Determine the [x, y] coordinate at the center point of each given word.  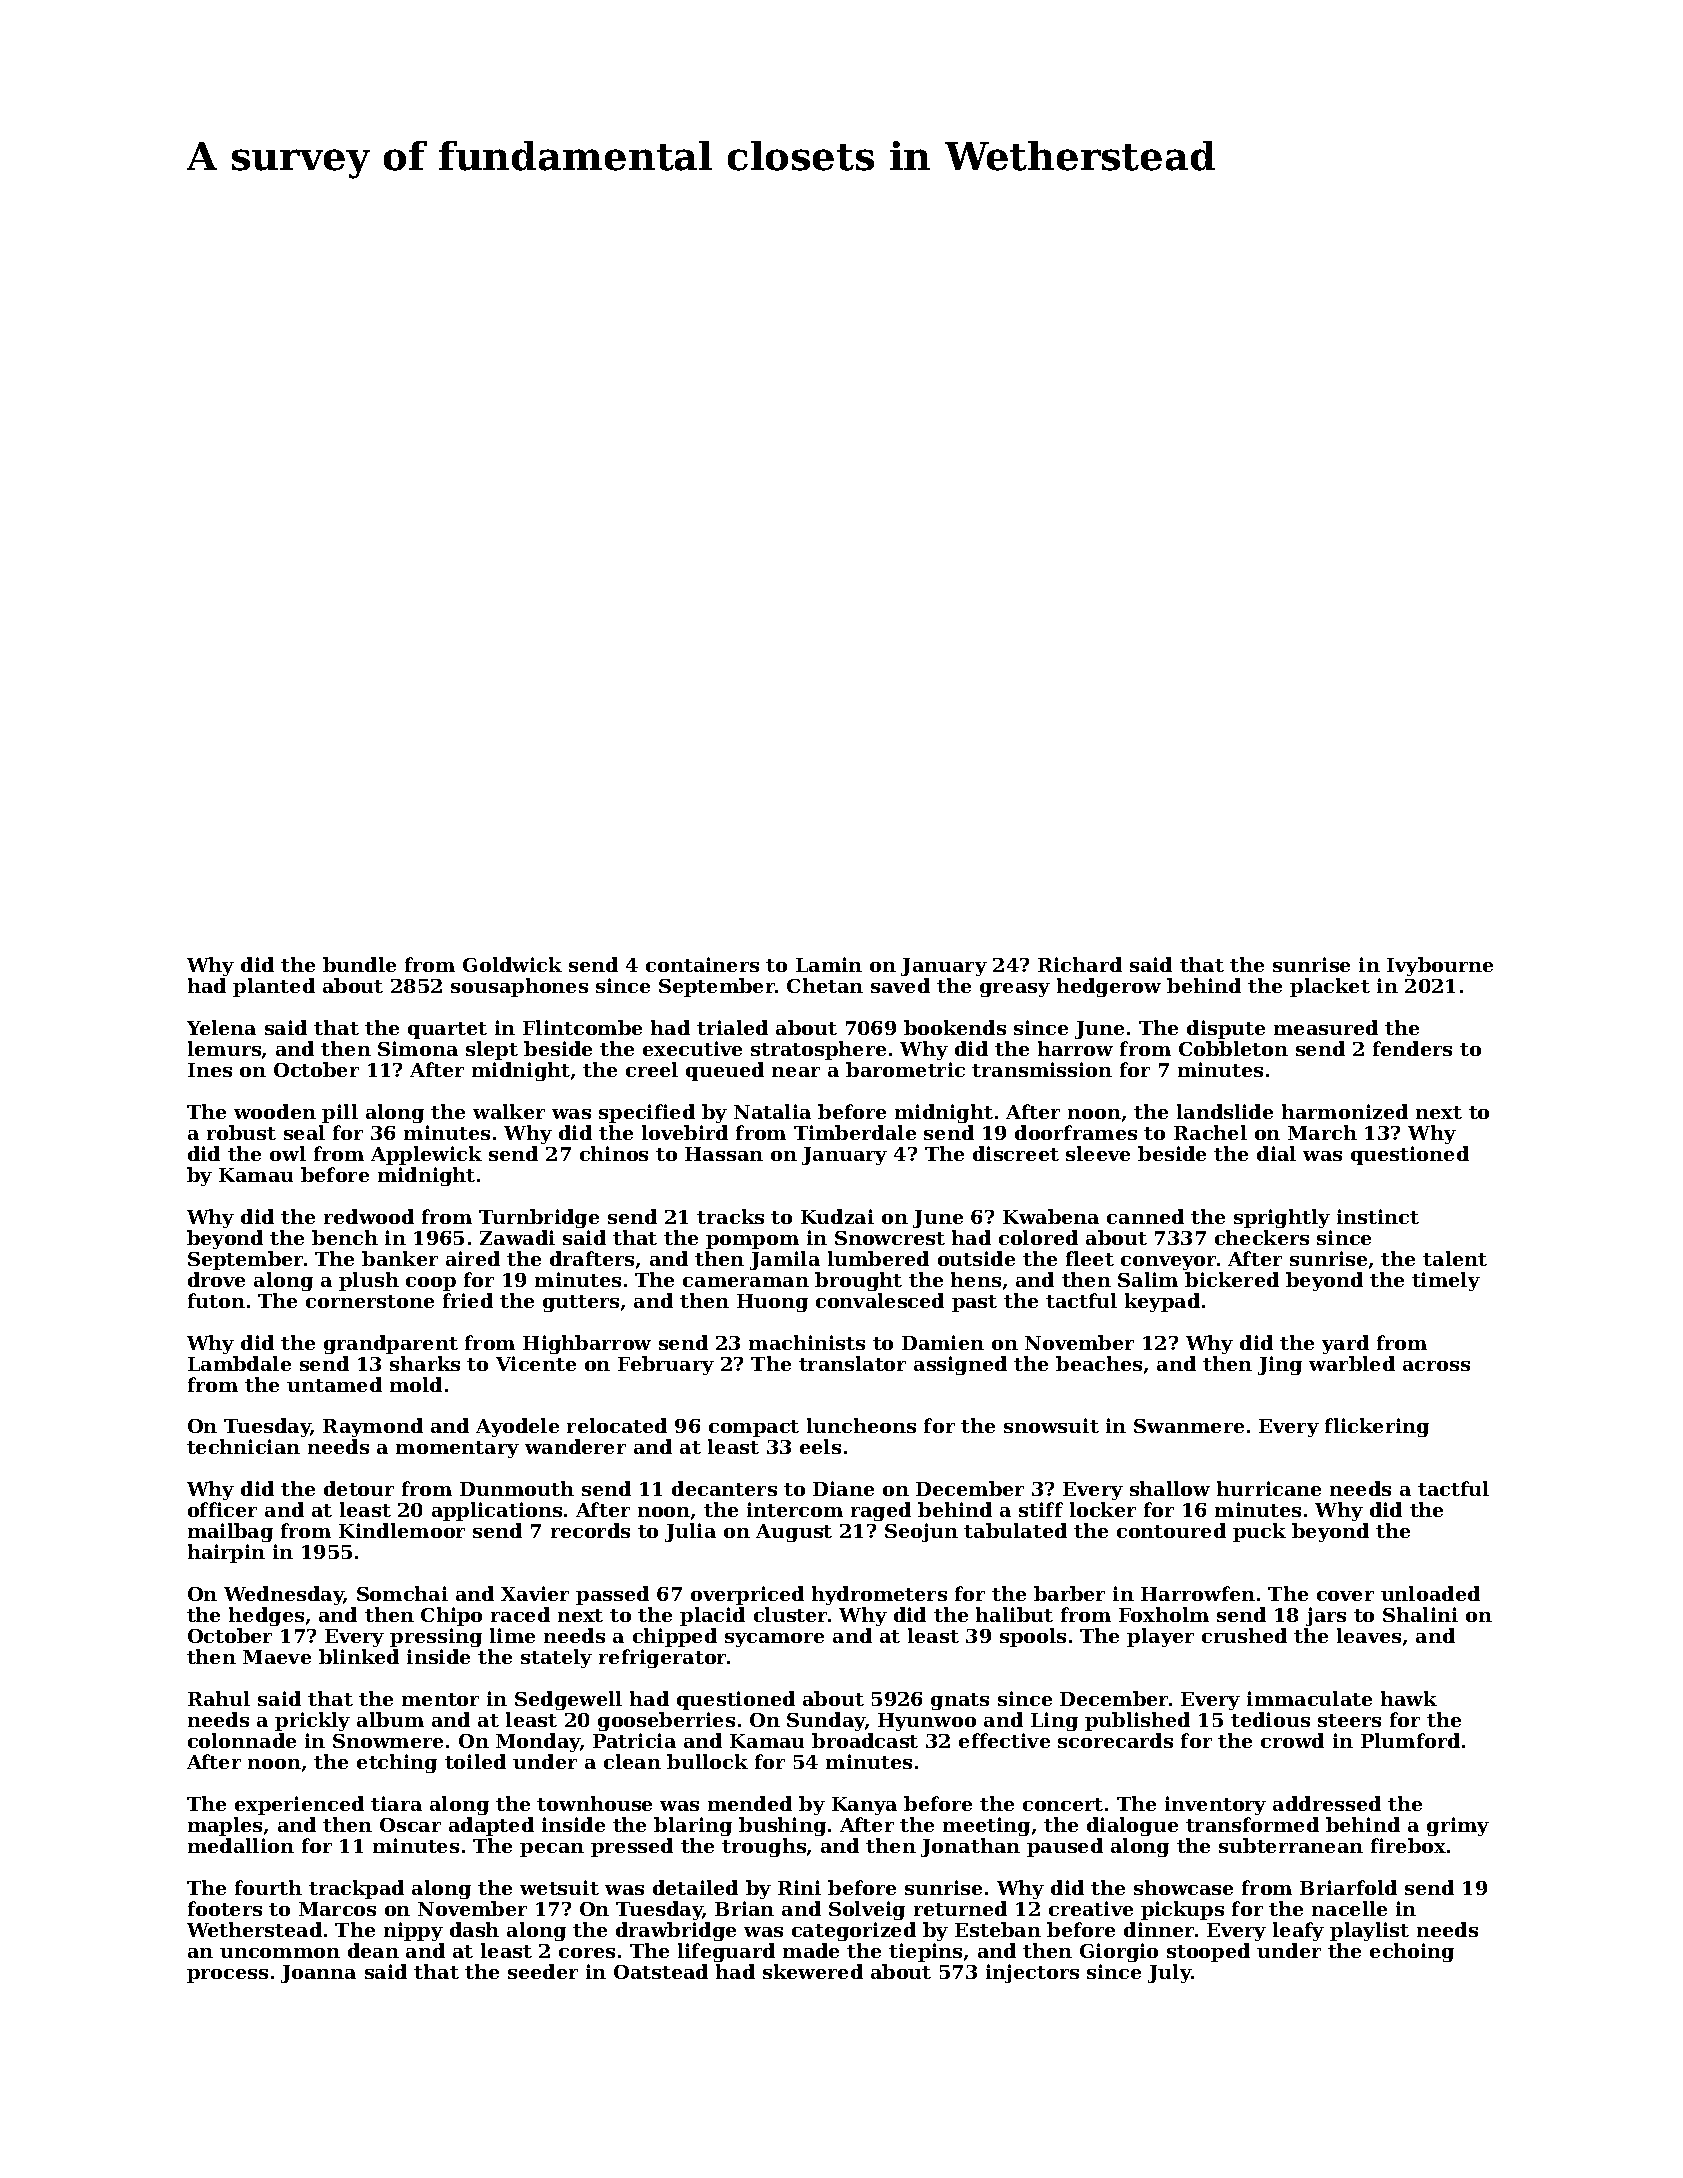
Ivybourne [1440, 966]
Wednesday [284, 1595]
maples [225, 1826]
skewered [813, 1971]
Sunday [826, 1721]
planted [274, 987]
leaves [1369, 1635]
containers [702, 964]
